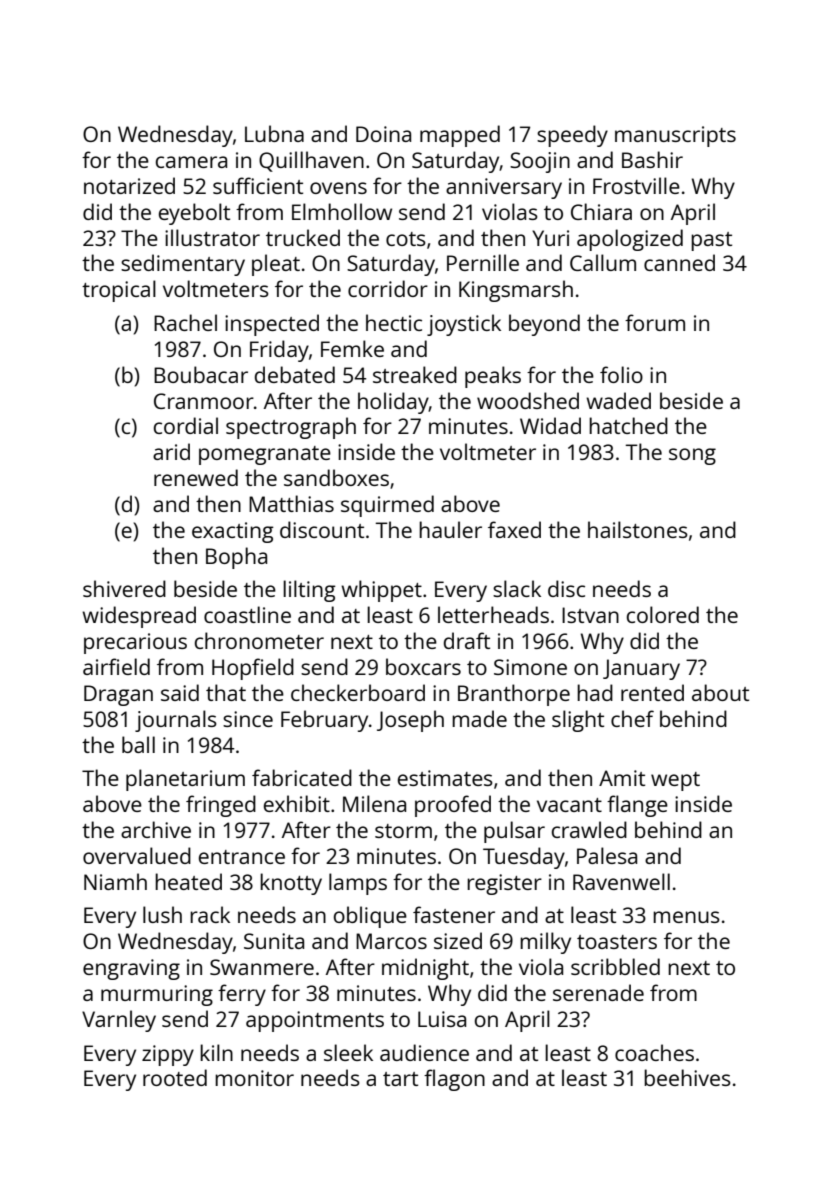 The image size is (834, 1184). Describe the element at coordinates (387, 506) in the screenshot. I see `squirmed` at that location.
